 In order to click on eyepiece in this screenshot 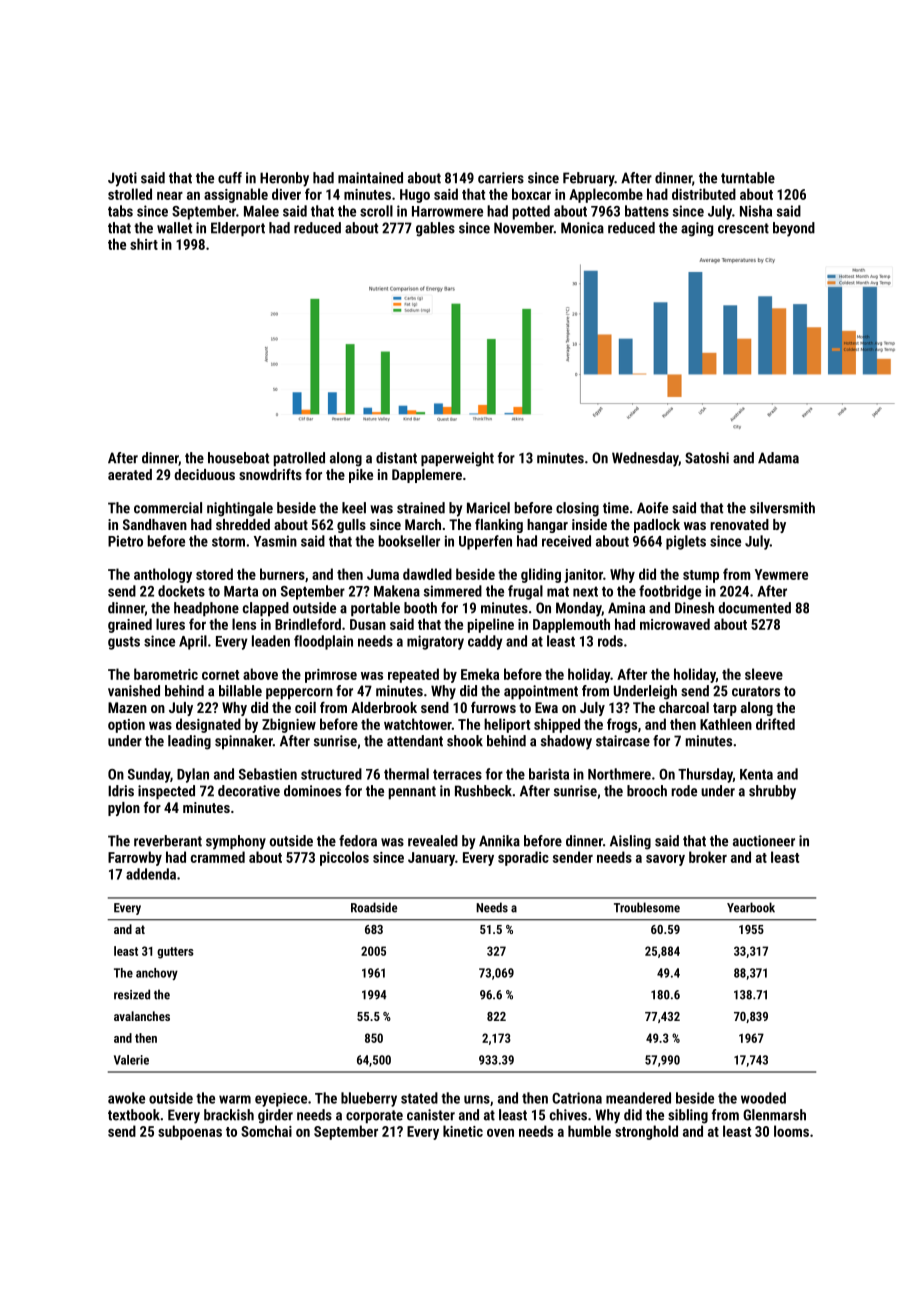, I will do `click(281, 1100)`.
